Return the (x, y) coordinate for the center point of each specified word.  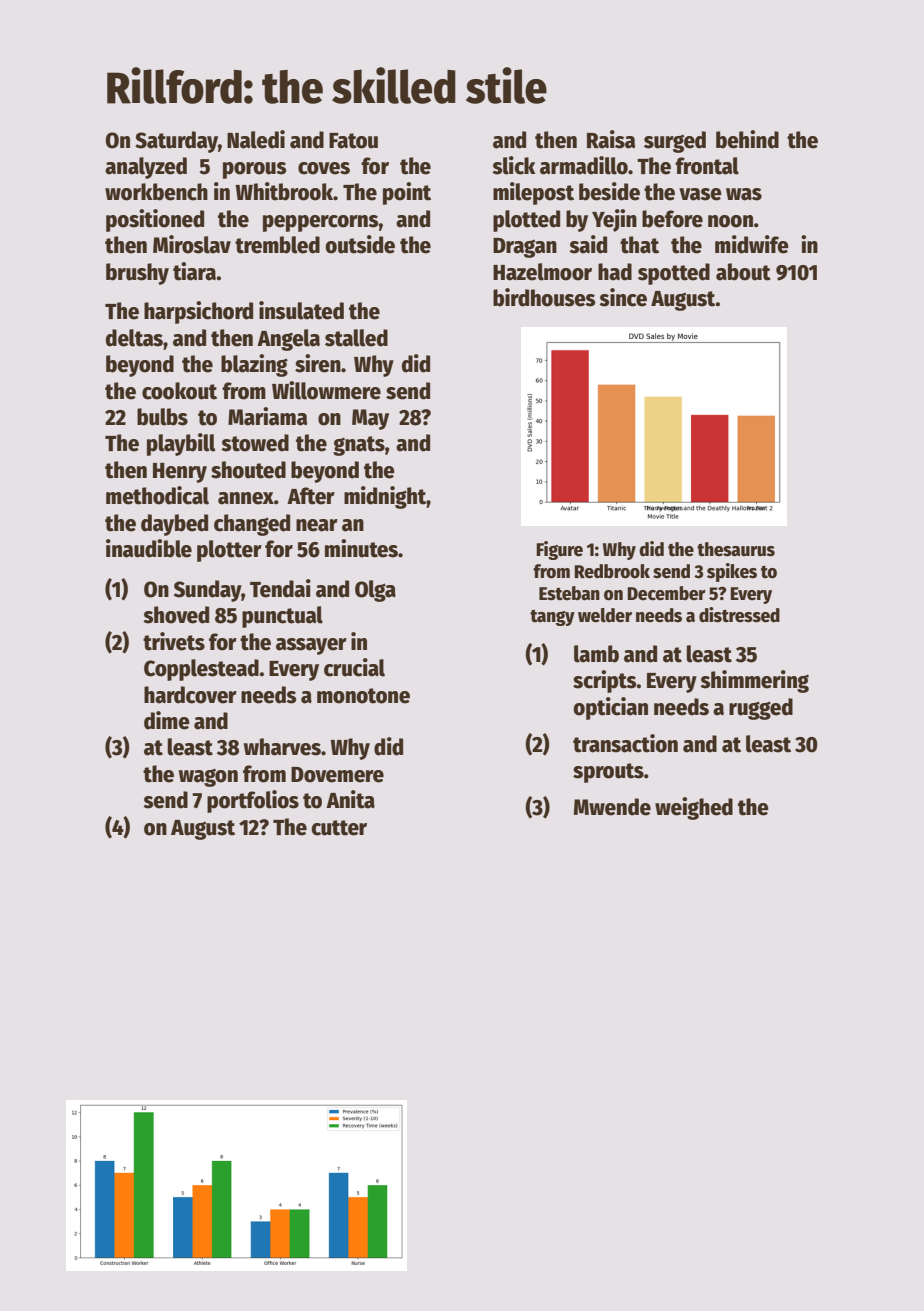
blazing (254, 365)
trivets (174, 641)
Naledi (256, 139)
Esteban (569, 593)
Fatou (353, 141)
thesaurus (736, 549)
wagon (208, 777)
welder (605, 615)
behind (747, 139)
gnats (359, 446)
